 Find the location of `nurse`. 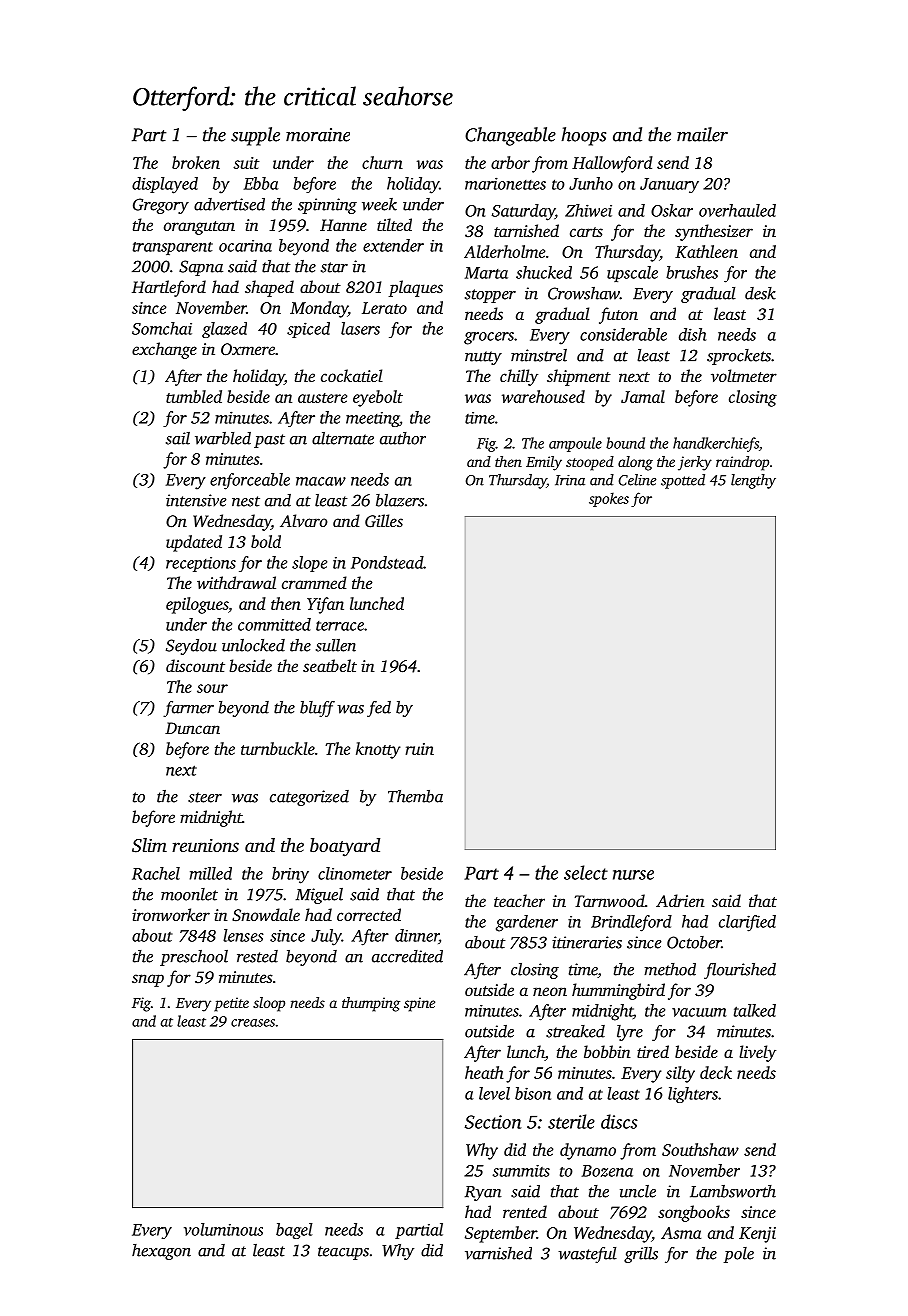

nurse is located at coordinates (633, 875).
